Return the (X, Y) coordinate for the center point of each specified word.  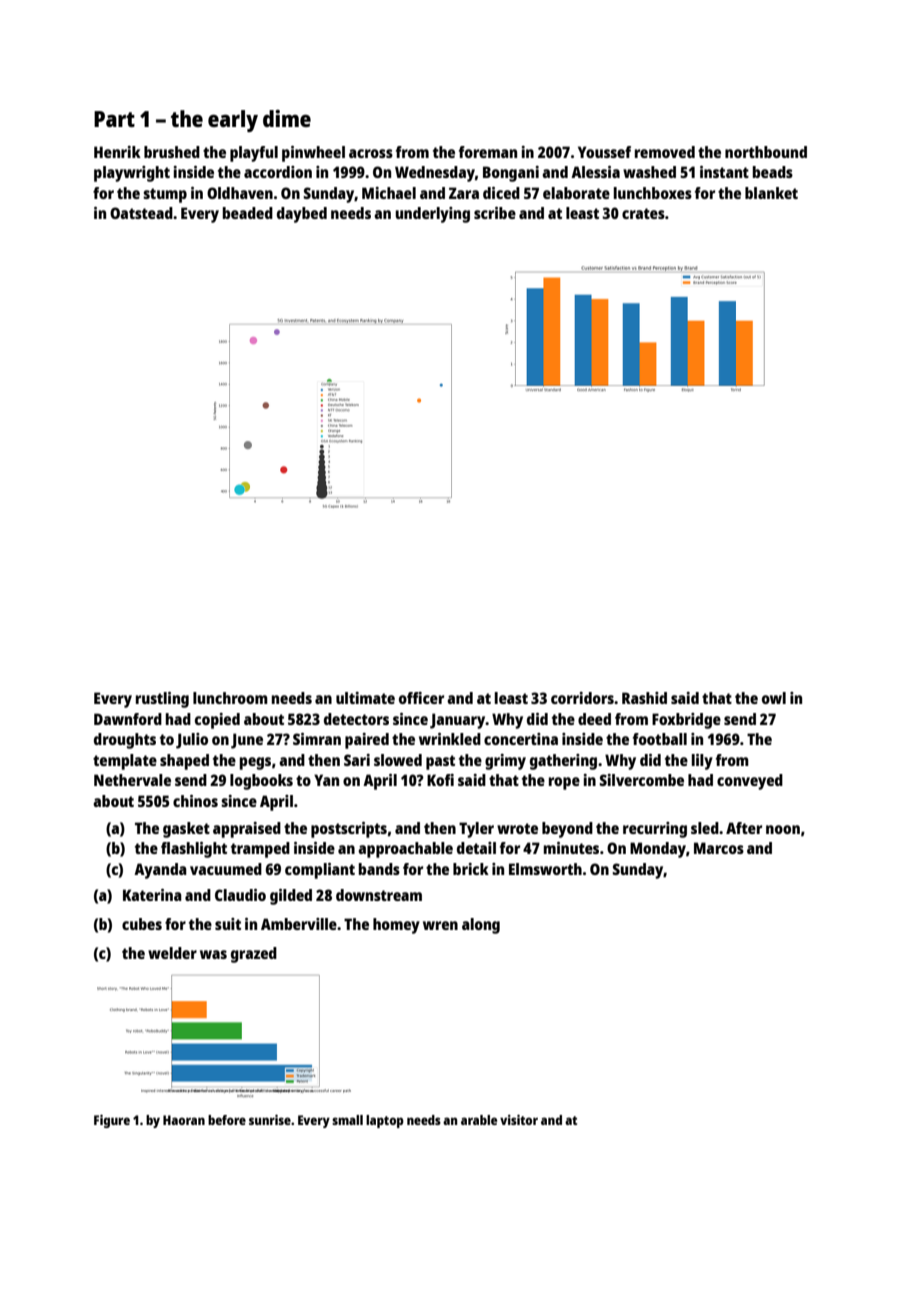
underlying (432, 215)
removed (665, 152)
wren (440, 925)
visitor (519, 1120)
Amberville (299, 924)
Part (114, 119)
